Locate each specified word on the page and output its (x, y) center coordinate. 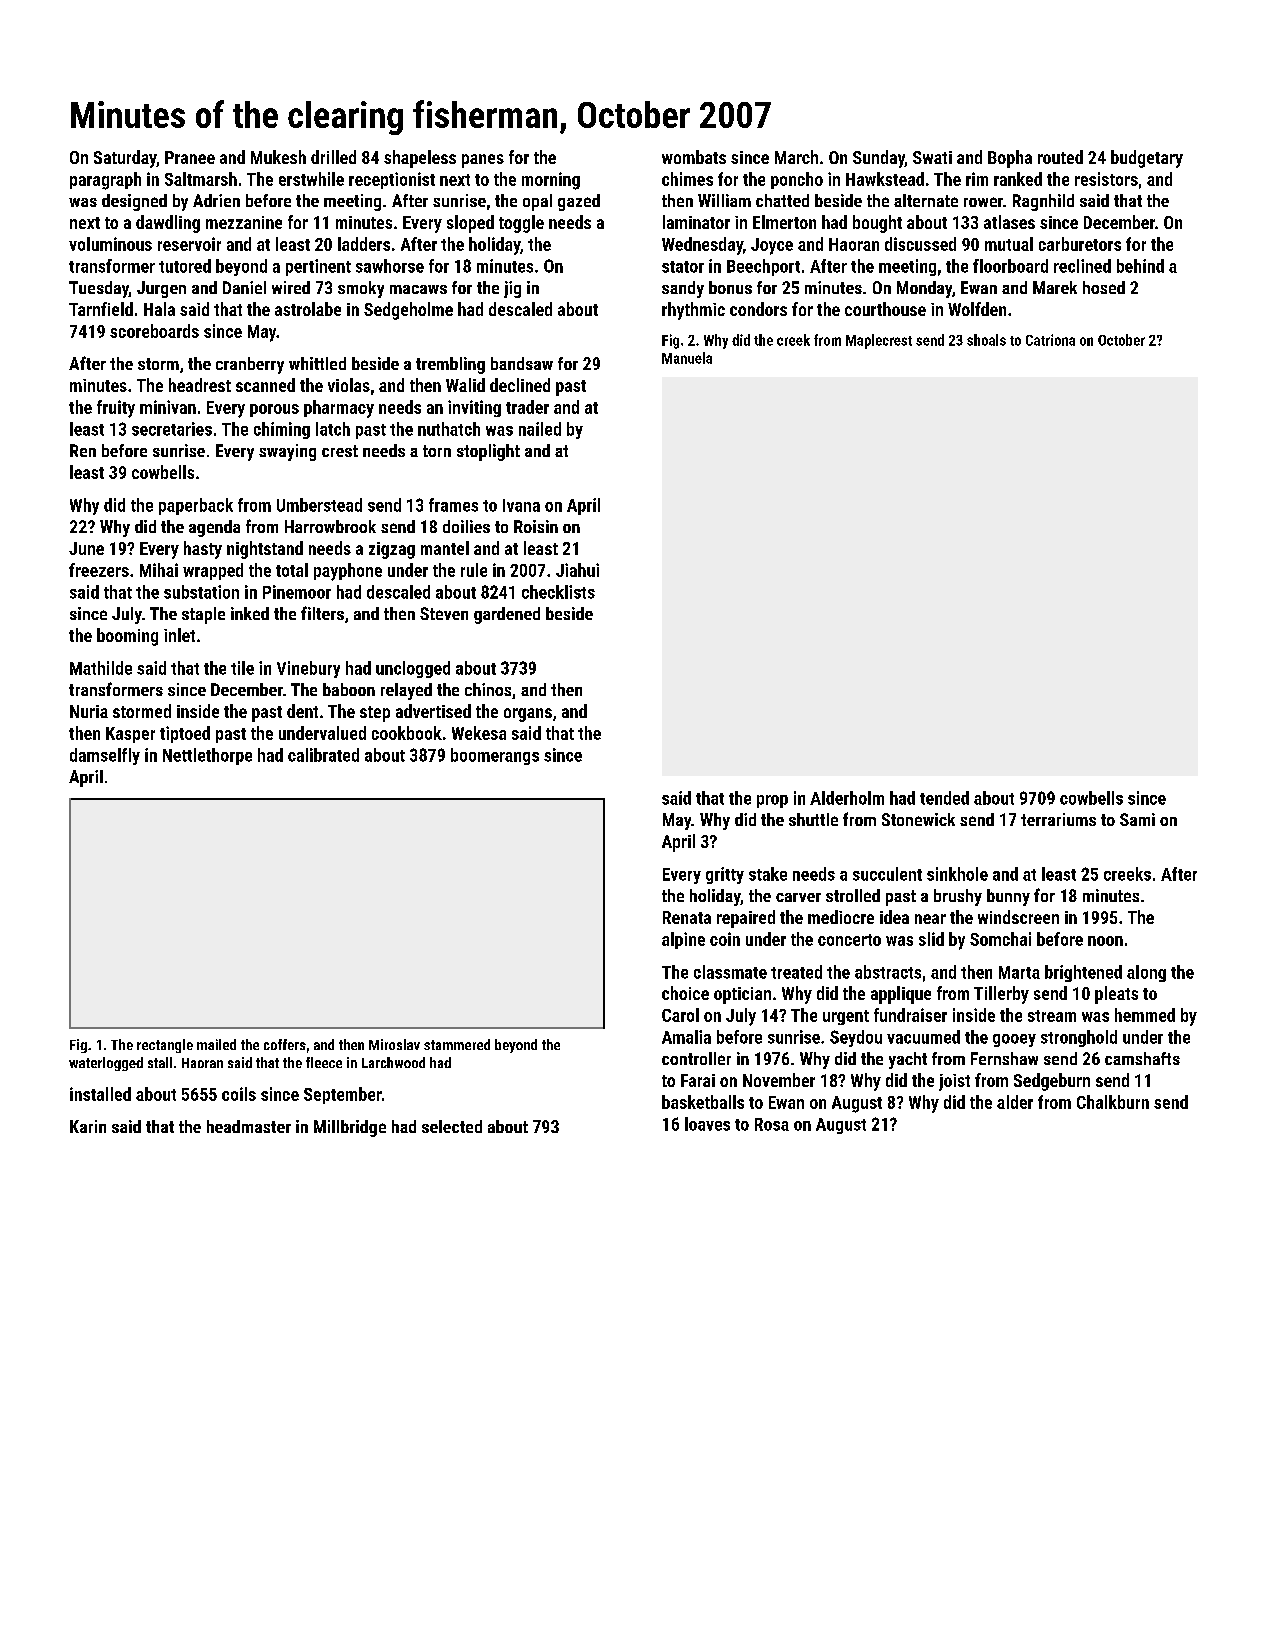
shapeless (420, 159)
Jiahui (577, 570)
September (343, 1095)
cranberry (250, 365)
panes (483, 161)
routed (1060, 157)
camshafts (1142, 1058)
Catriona (1050, 340)
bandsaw (522, 363)
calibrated (323, 755)
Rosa (772, 1124)
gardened (507, 615)
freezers (99, 570)
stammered (457, 1044)
